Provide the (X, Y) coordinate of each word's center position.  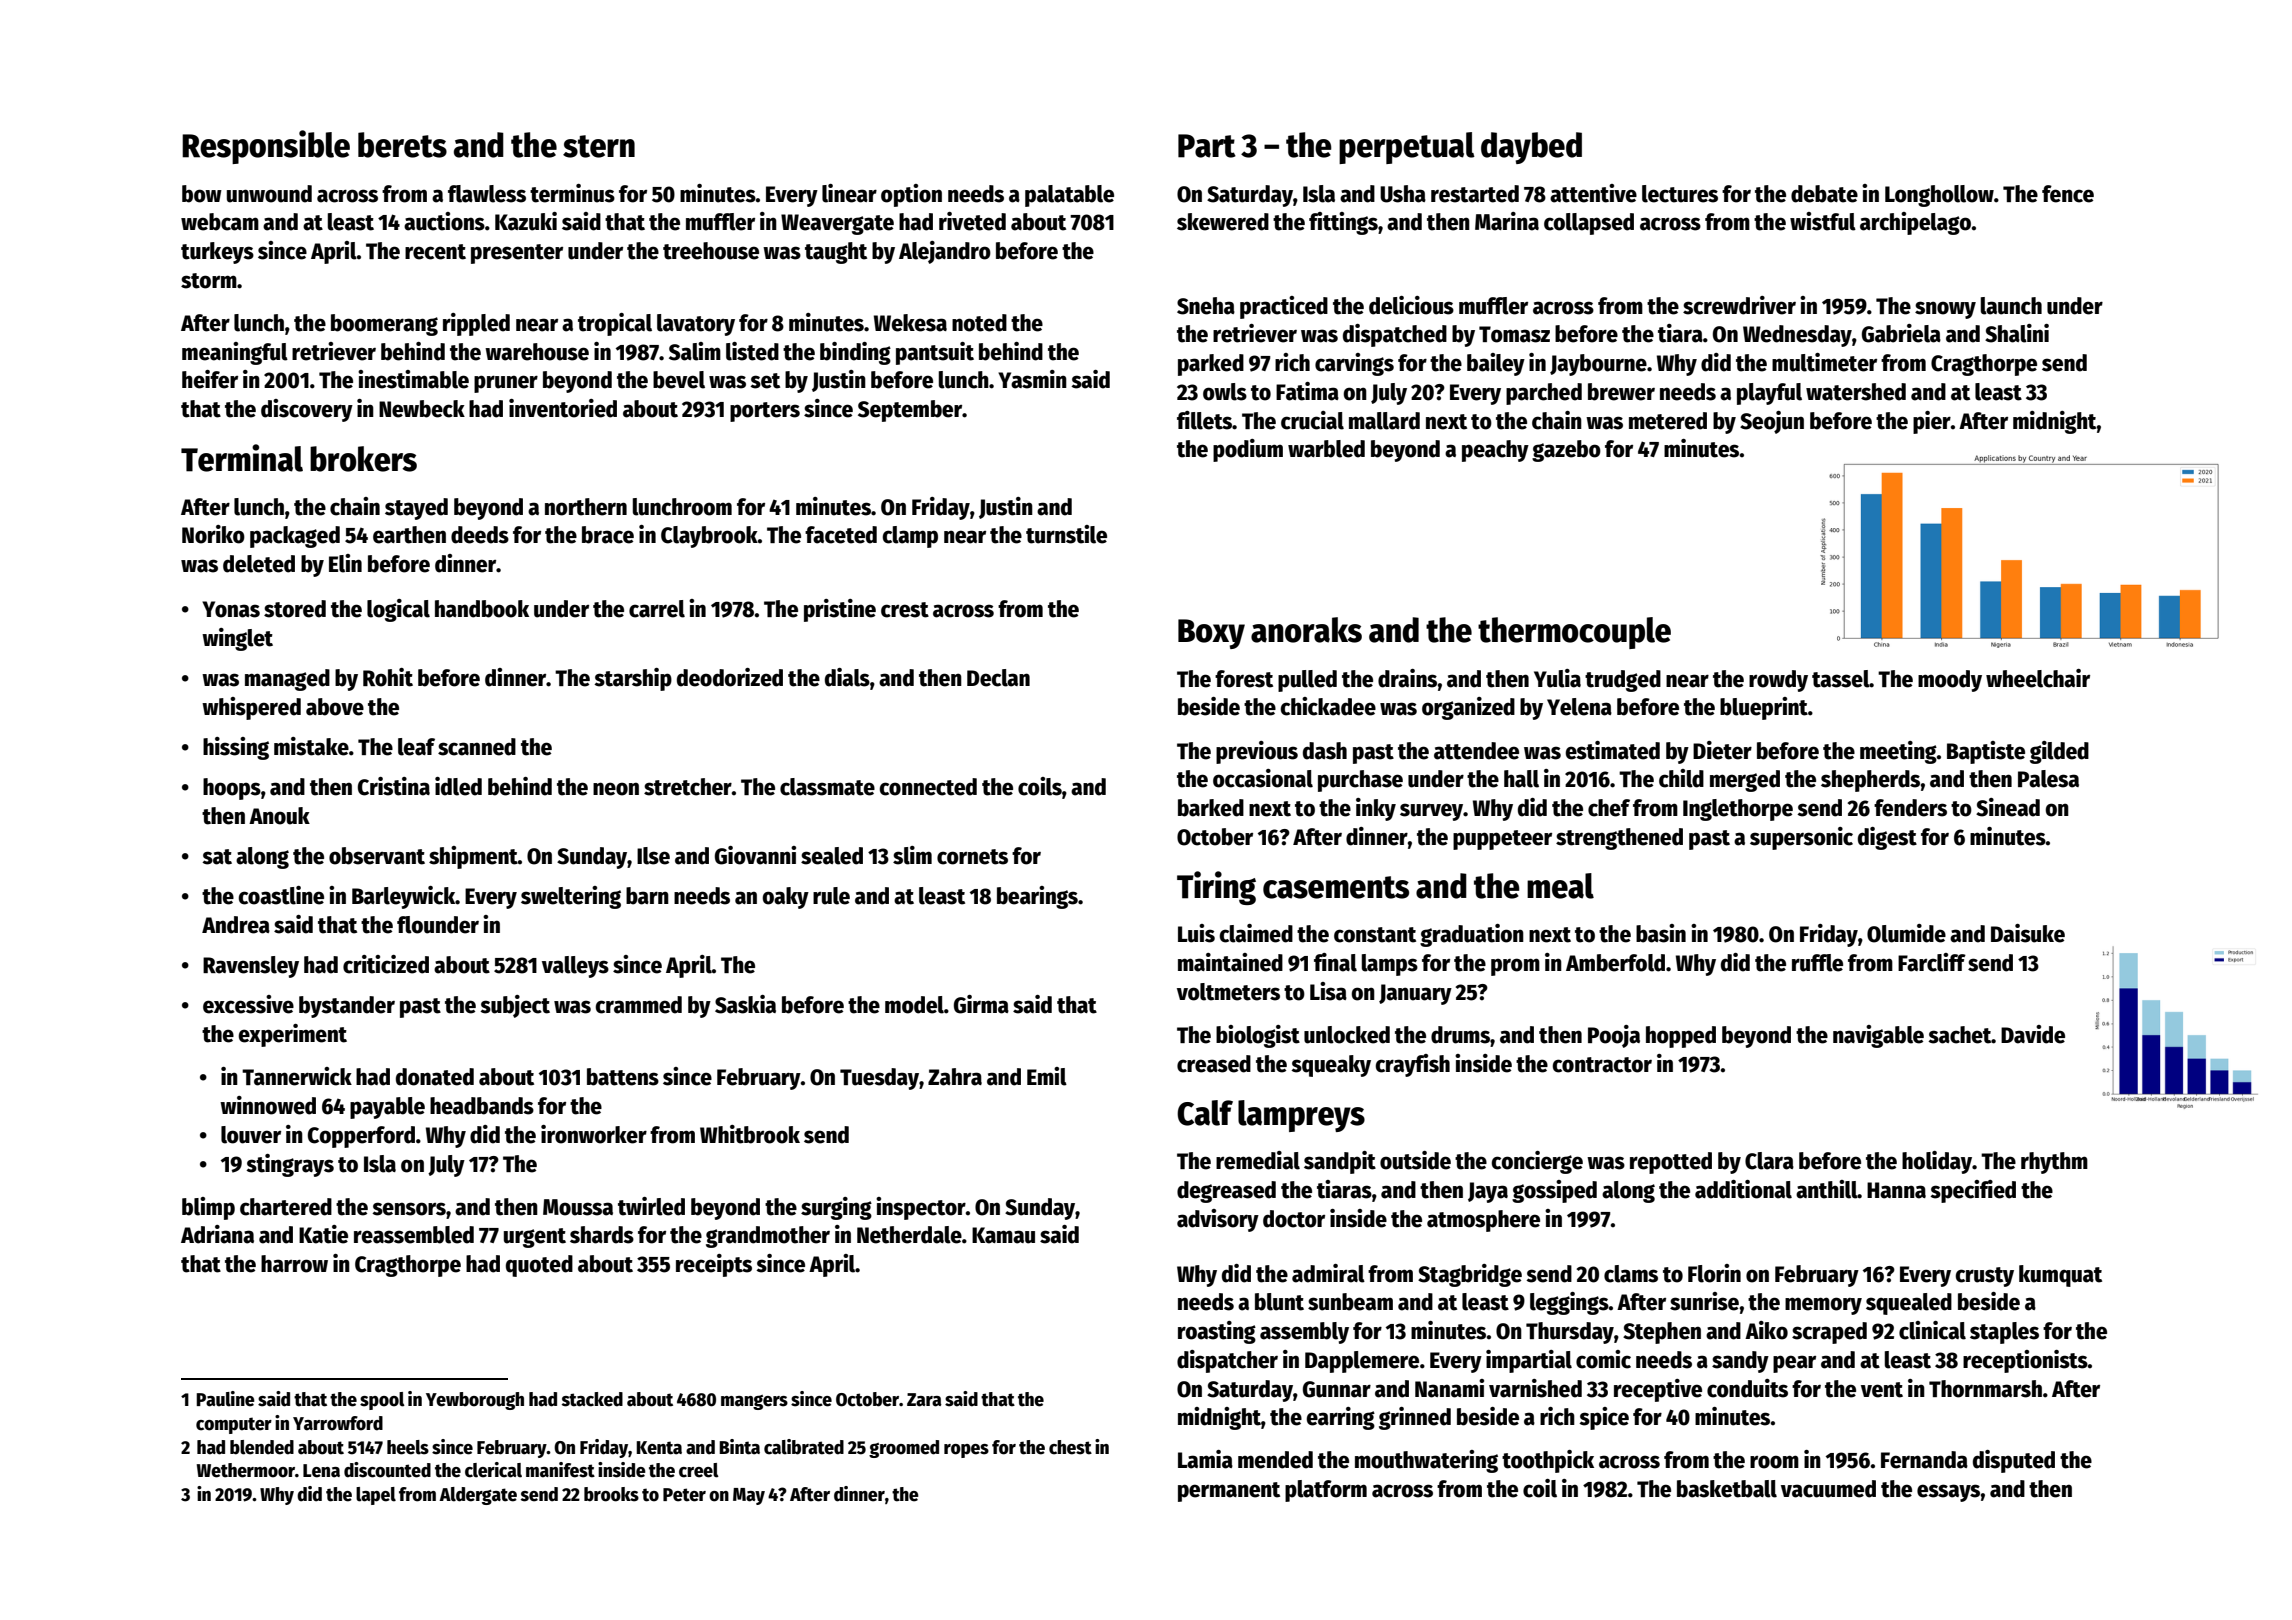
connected (928, 787)
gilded (2059, 752)
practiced (1284, 307)
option (911, 195)
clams (1631, 1274)
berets (402, 145)
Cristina (394, 786)
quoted (539, 1266)
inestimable (413, 379)
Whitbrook (750, 1134)
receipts (714, 1265)
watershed (1856, 392)
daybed (1531, 148)
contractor (1602, 1065)
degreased (1226, 1192)
